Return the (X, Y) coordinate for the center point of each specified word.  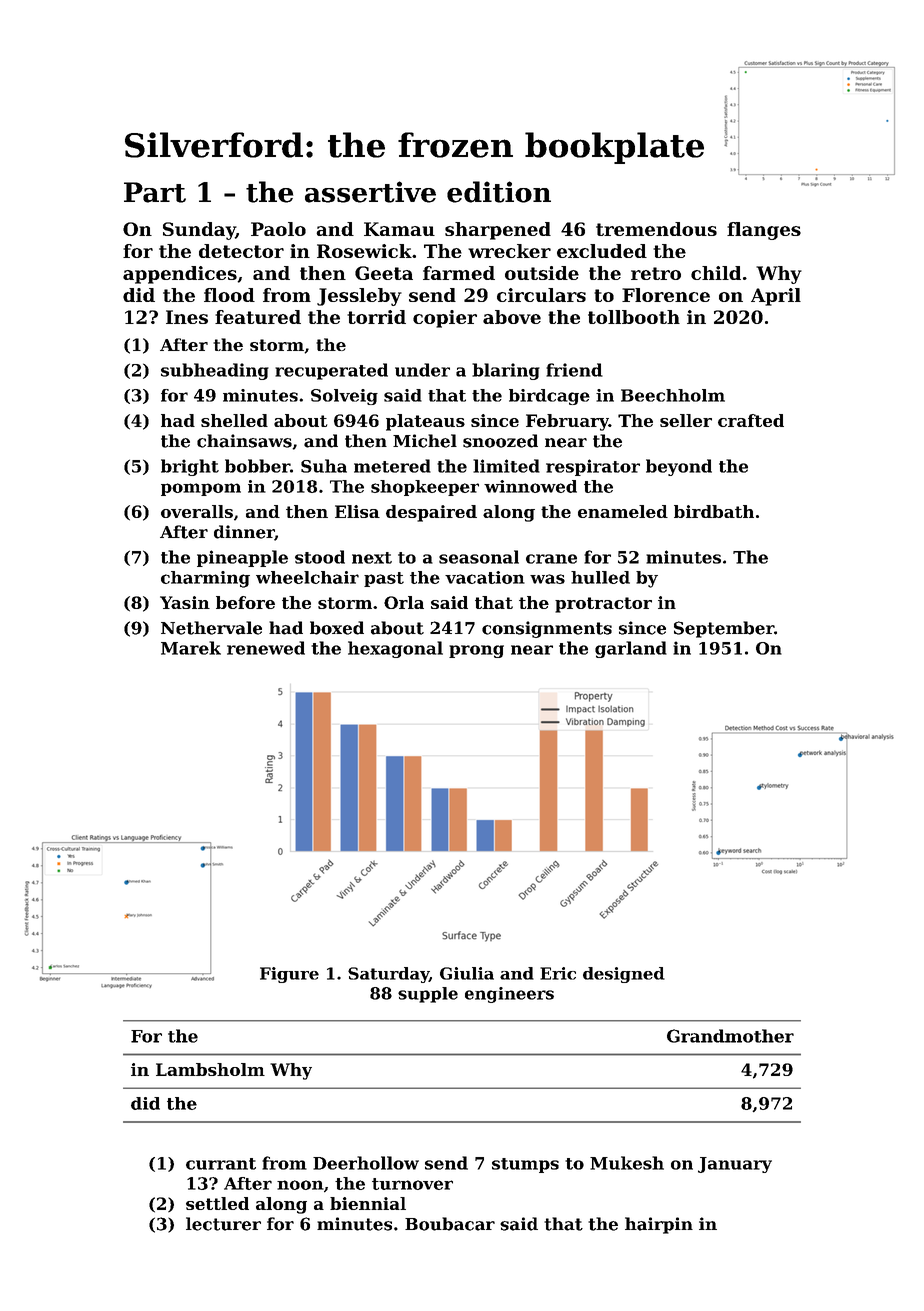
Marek (191, 648)
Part (155, 192)
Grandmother (730, 1036)
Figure (289, 975)
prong (476, 651)
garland (631, 649)
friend (574, 370)
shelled (234, 420)
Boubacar (450, 1224)
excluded (602, 251)
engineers (509, 995)
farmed (459, 273)
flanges (764, 231)
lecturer (223, 1224)
